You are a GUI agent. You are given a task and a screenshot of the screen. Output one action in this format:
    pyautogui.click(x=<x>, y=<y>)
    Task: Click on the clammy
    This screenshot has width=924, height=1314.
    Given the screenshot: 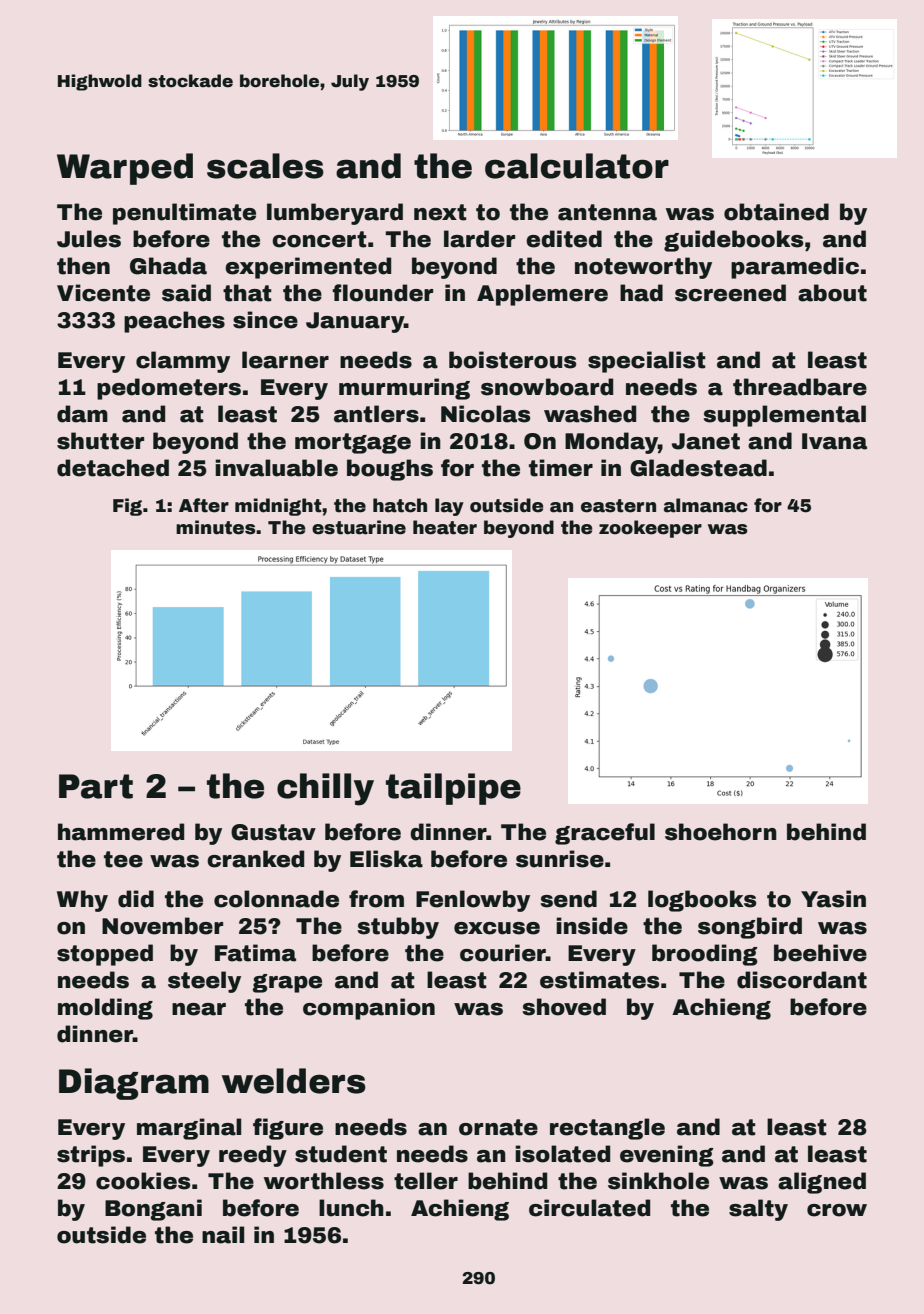 What is the action you would take?
    pyautogui.click(x=183, y=362)
